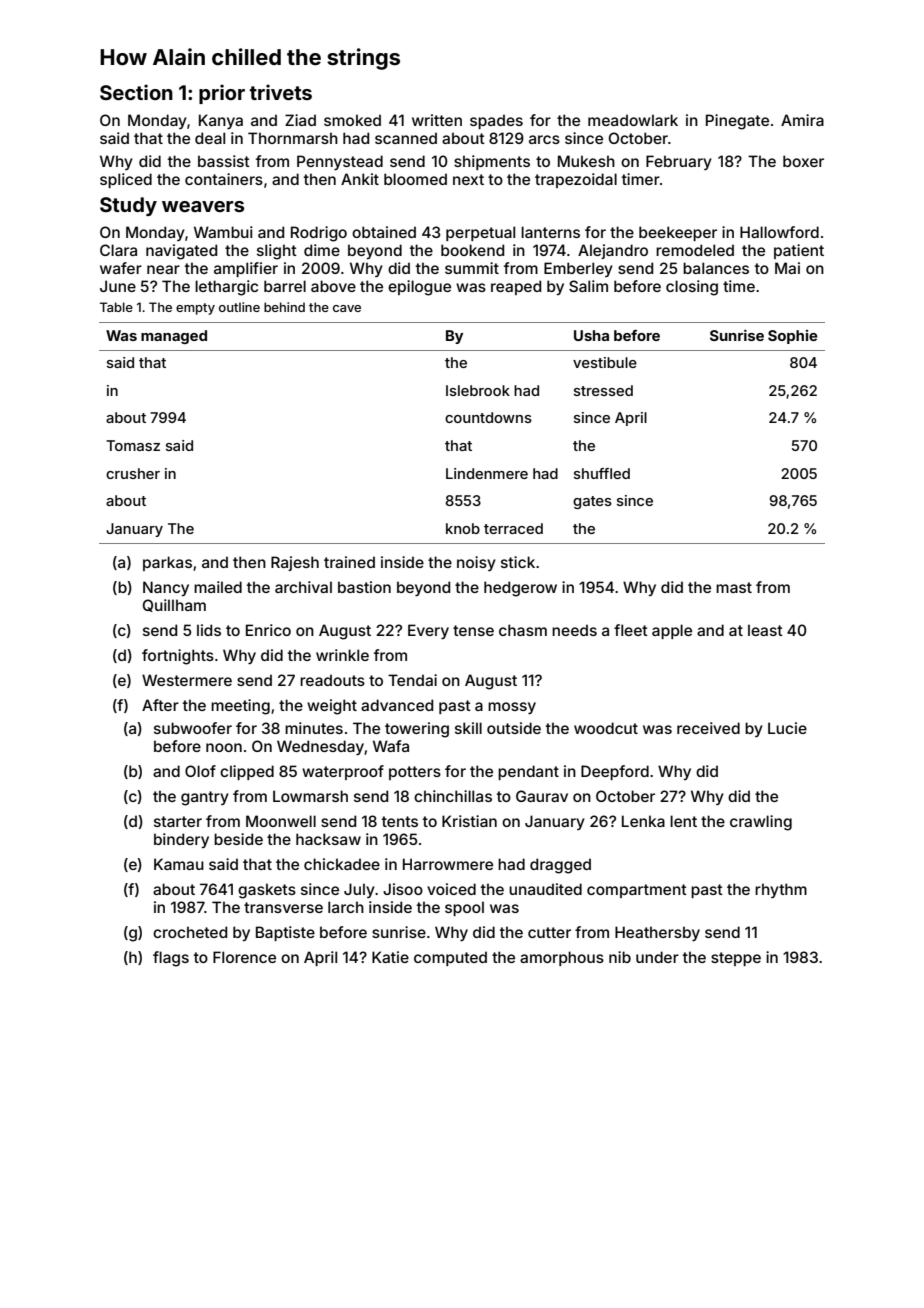 This document has height=1308, width=924. What do you see at coordinates (545, 889) in the document?
I see `unaudited` at bounding box center [545, 889].
